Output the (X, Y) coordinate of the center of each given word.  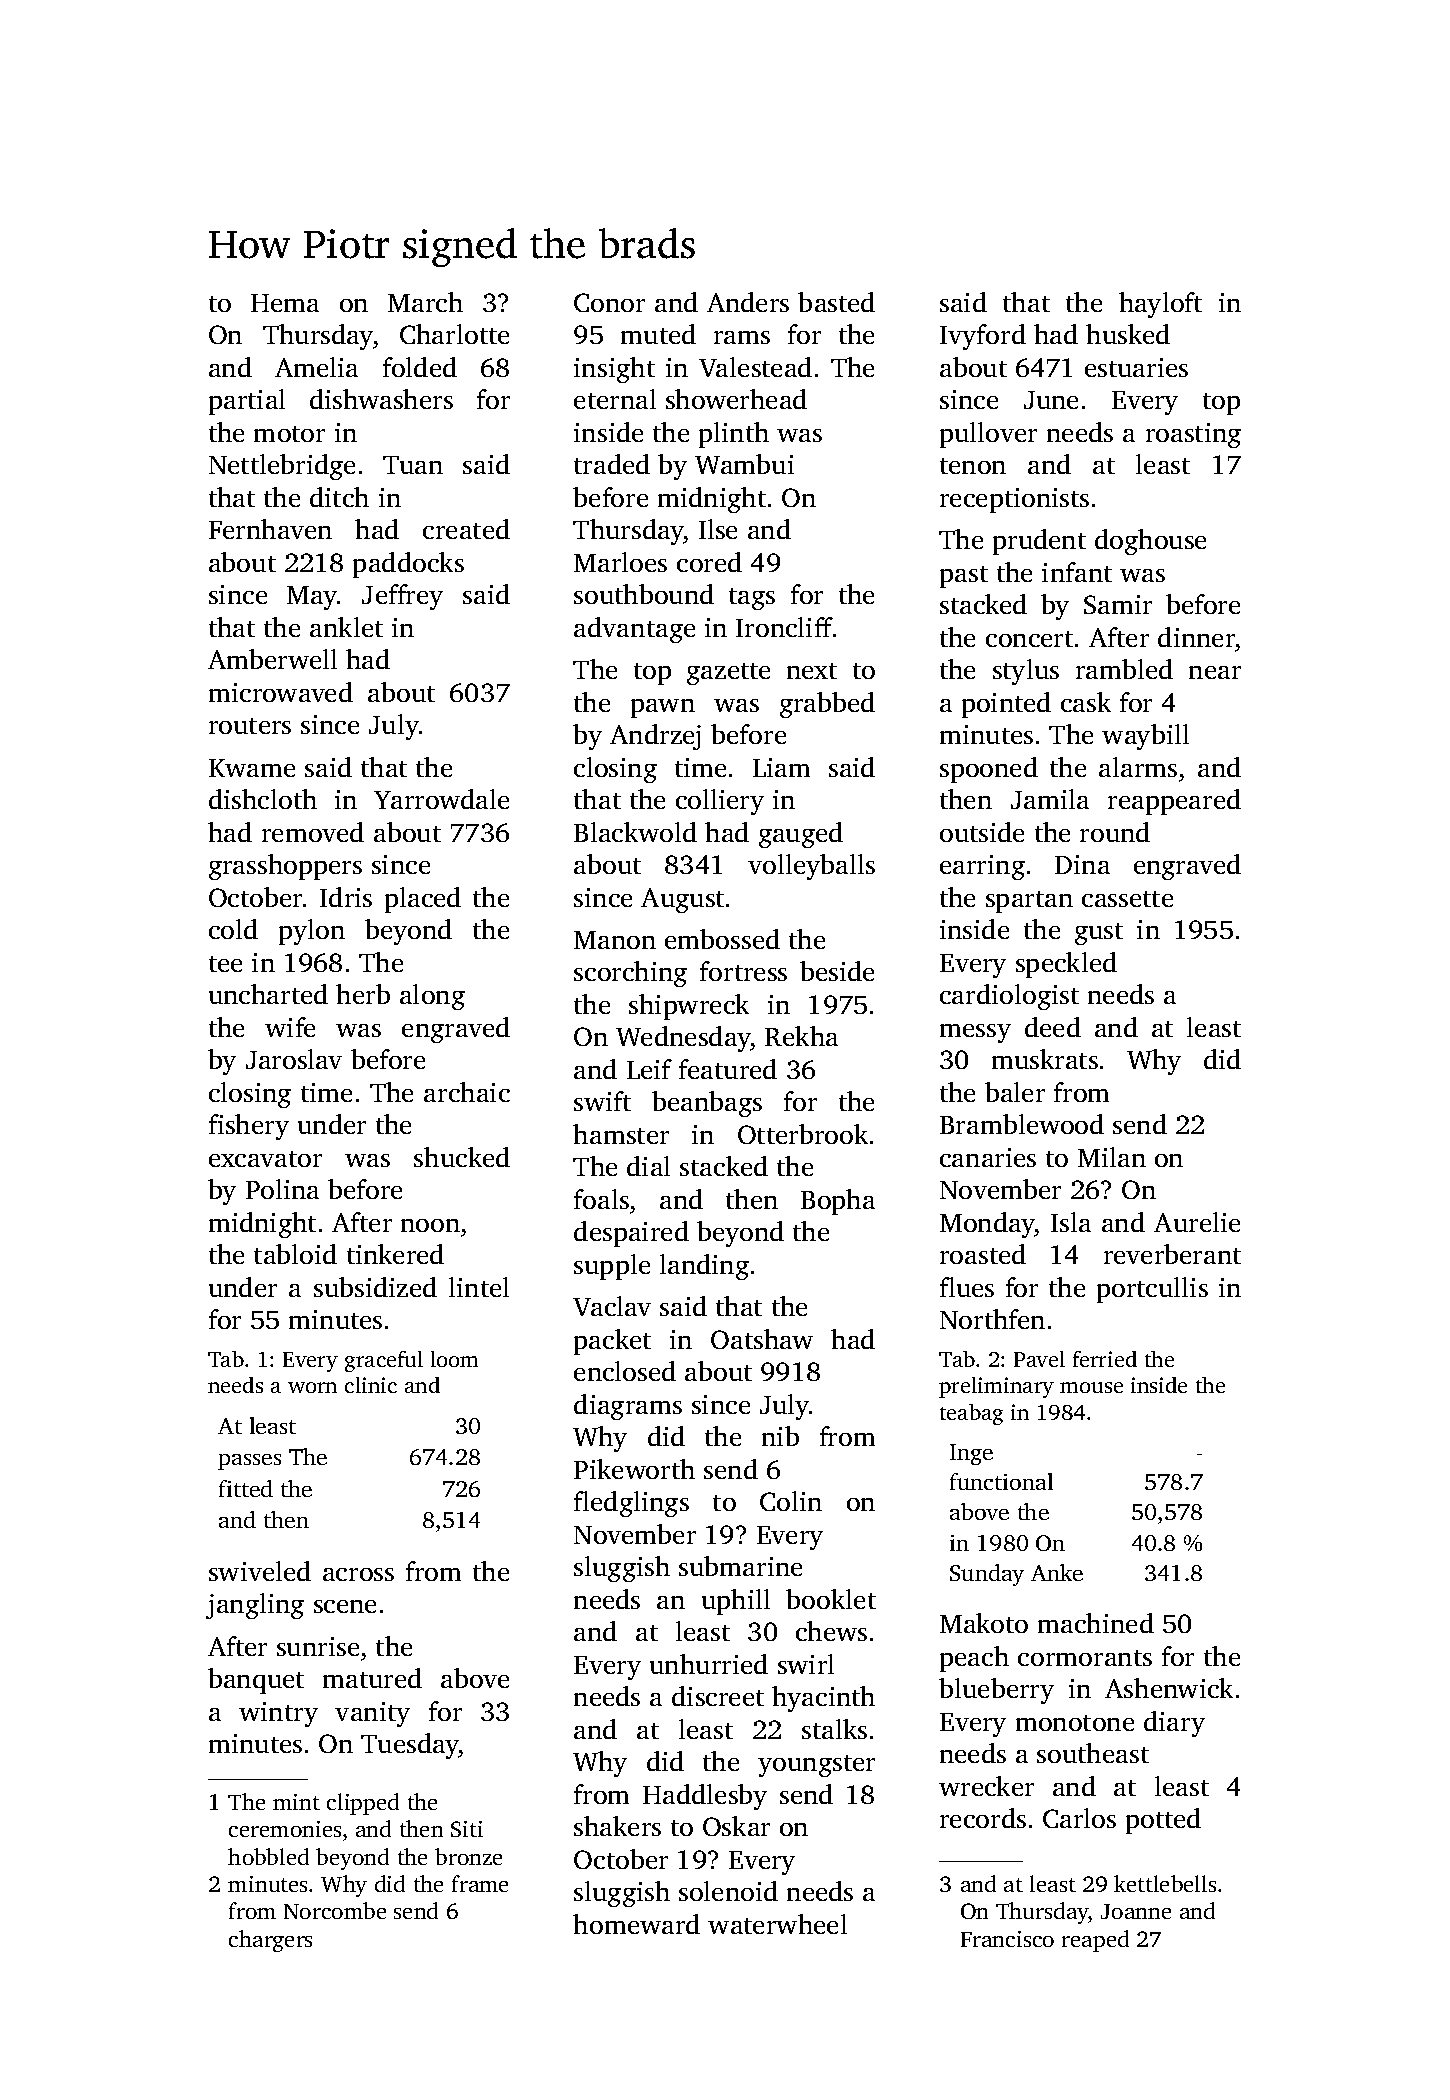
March (425, 302)
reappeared (1174, 802)
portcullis (1152, 1290)
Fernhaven (270, 529)
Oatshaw (762, 1339)
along (432, 997)
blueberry (996, 1691)
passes (249, 1462)
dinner (1196, 637)
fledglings (631, 1504)
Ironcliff (784, 627)
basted (836, 302)
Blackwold (635, 832)
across (358, 1574)
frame (480, 1883)
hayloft (1160, 305)
